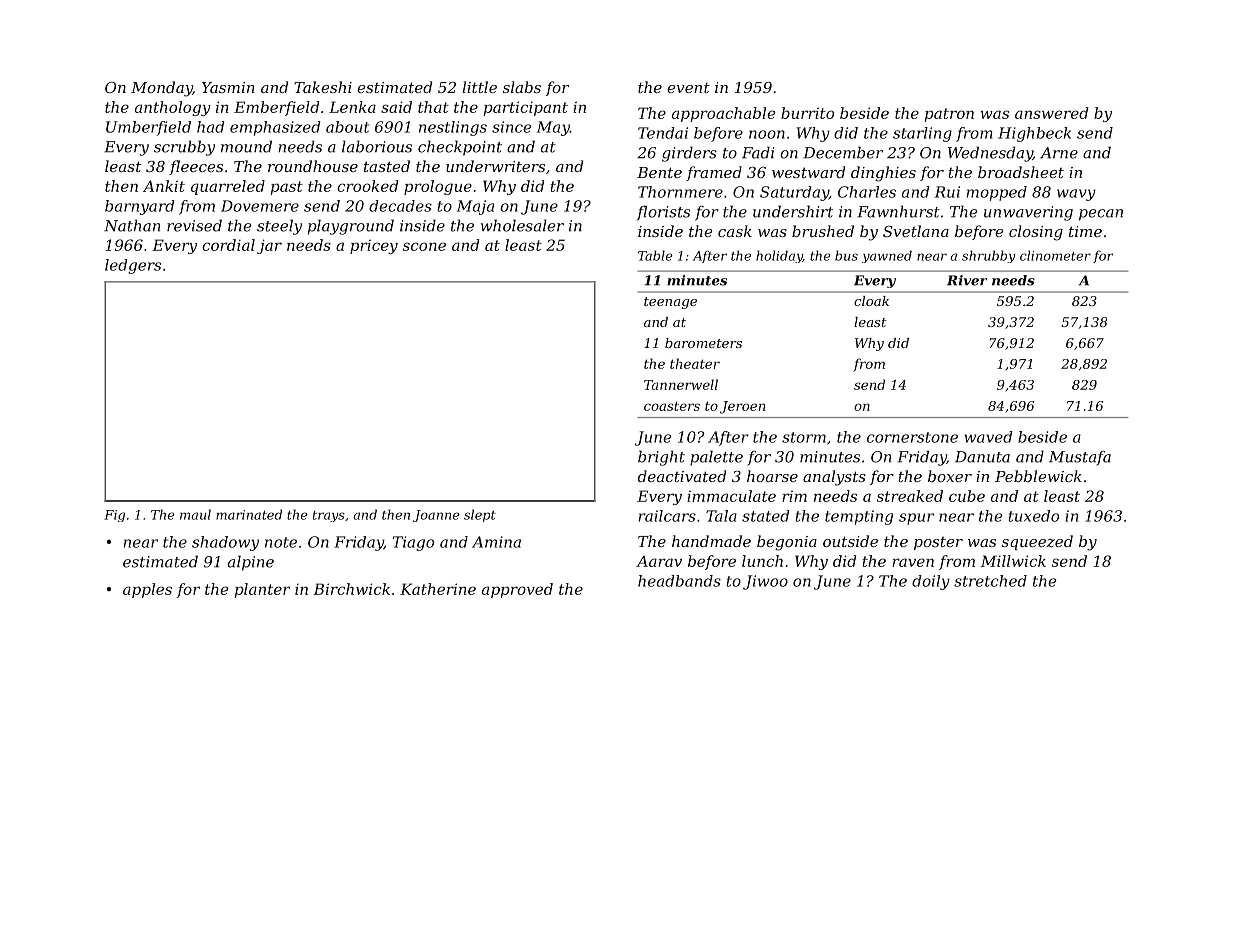  Describe the element at coordinates (351, 589) in the image. I see `Birchwick` at that location.
